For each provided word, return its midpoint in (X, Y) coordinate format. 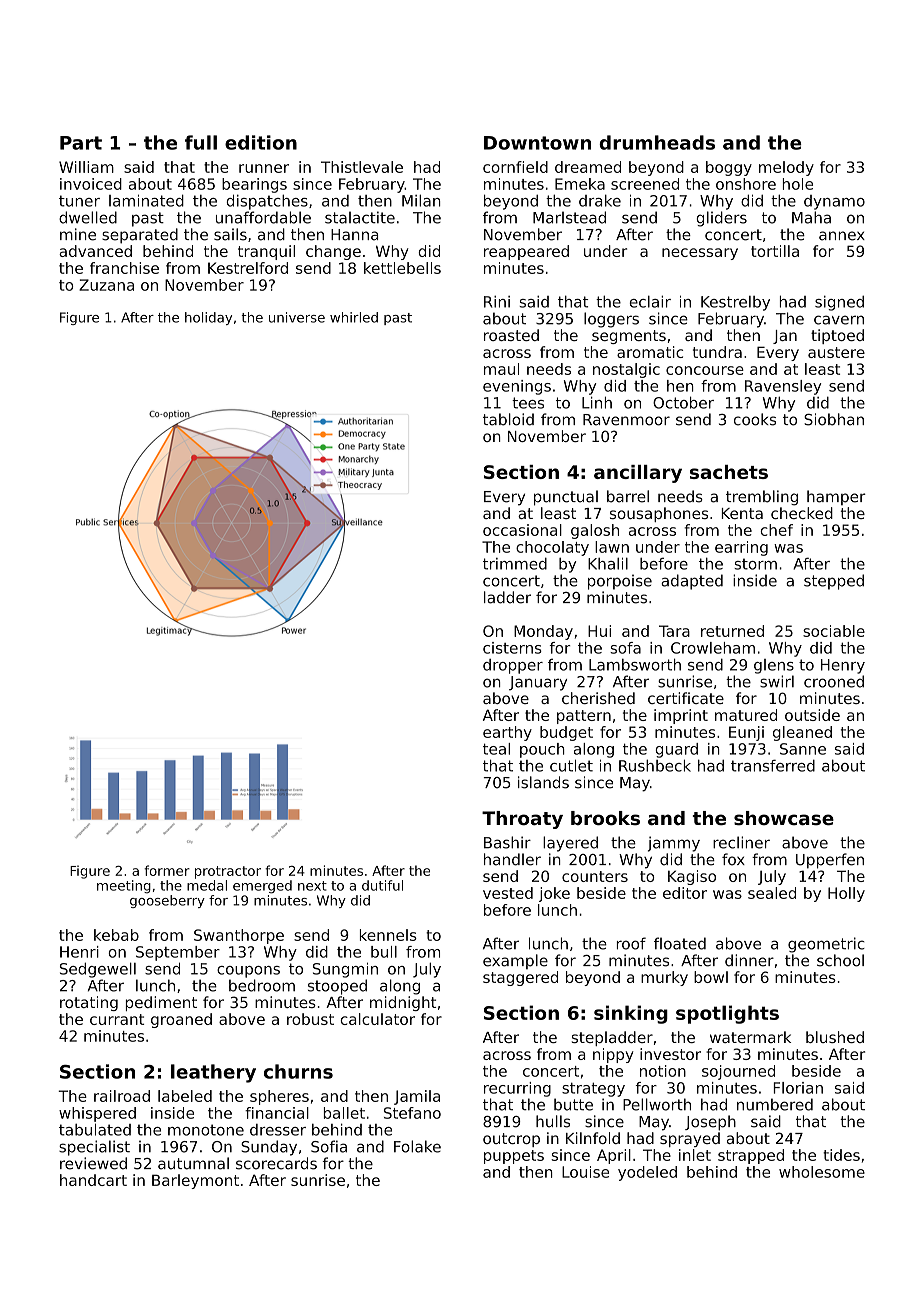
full (201, 142)
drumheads (657, 142)
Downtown (537, 143)
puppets (514, 1157)
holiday (208, 318)
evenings (517, 387)
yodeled (647, 1173)
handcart (93, 1180)
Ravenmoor (626, 420)
